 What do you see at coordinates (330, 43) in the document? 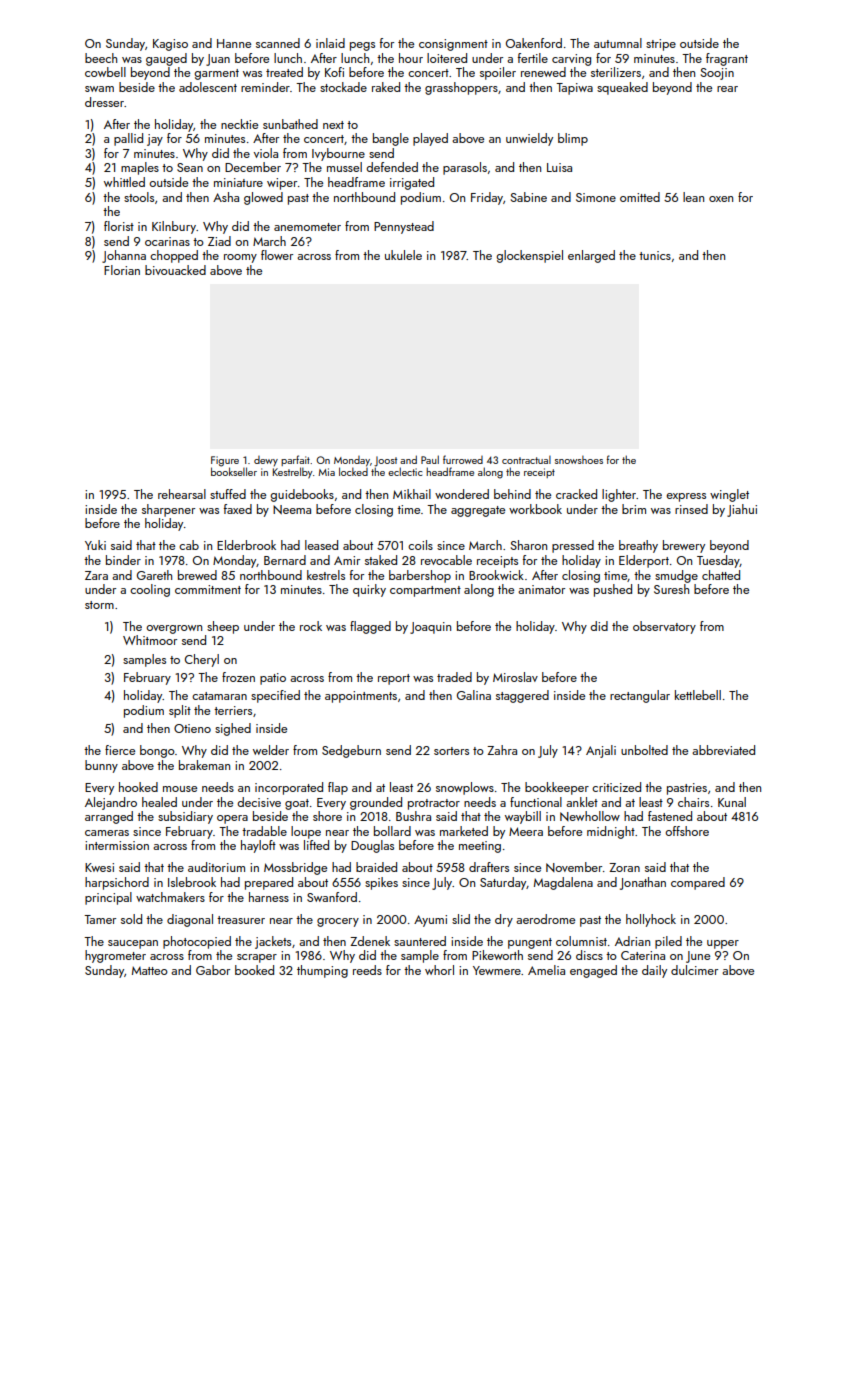
I see `inlaid` at bounding box center [330, 43].
